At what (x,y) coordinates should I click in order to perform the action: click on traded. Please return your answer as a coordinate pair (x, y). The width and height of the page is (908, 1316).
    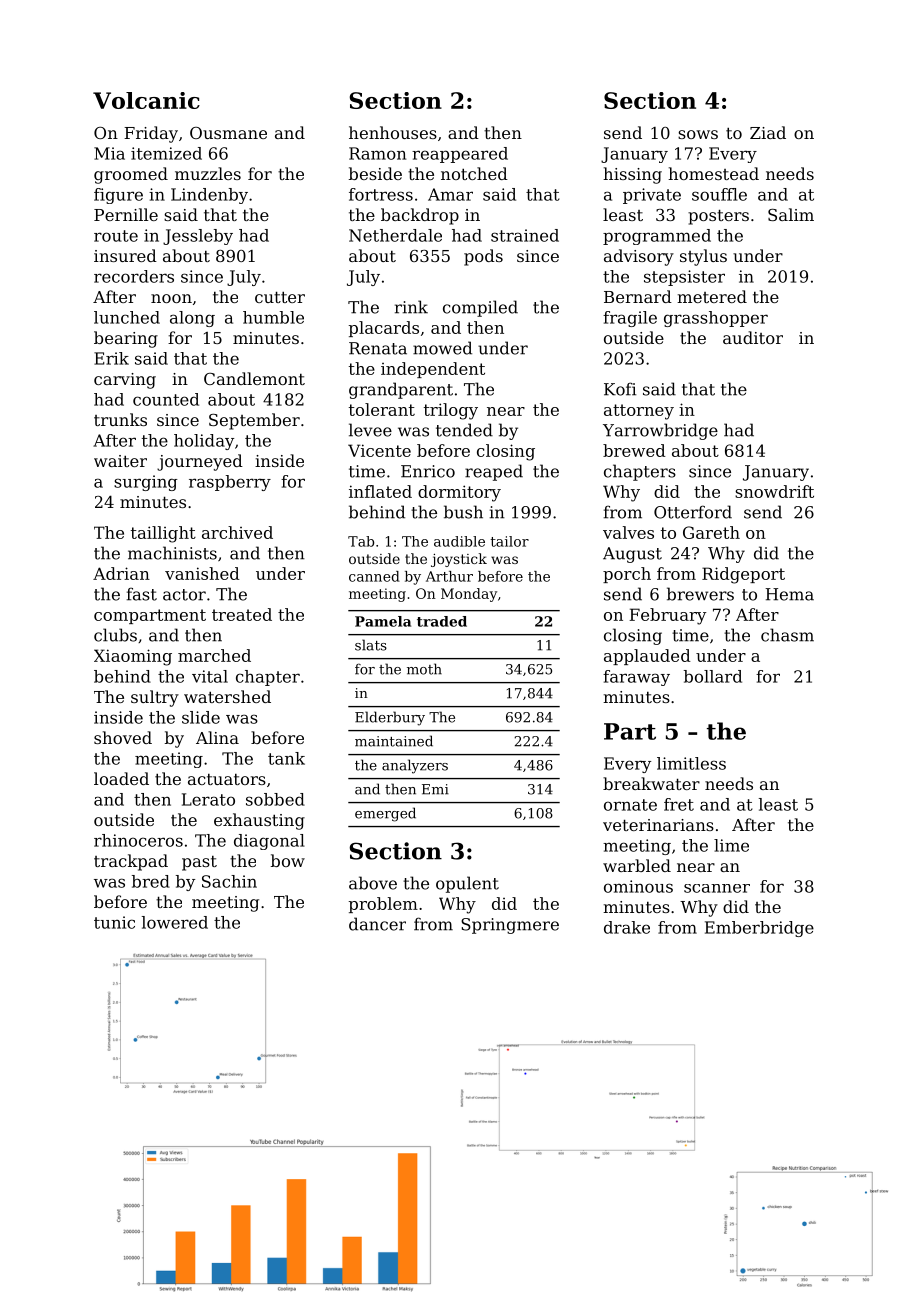
    Looking at the image, I should click on (442, 621).
